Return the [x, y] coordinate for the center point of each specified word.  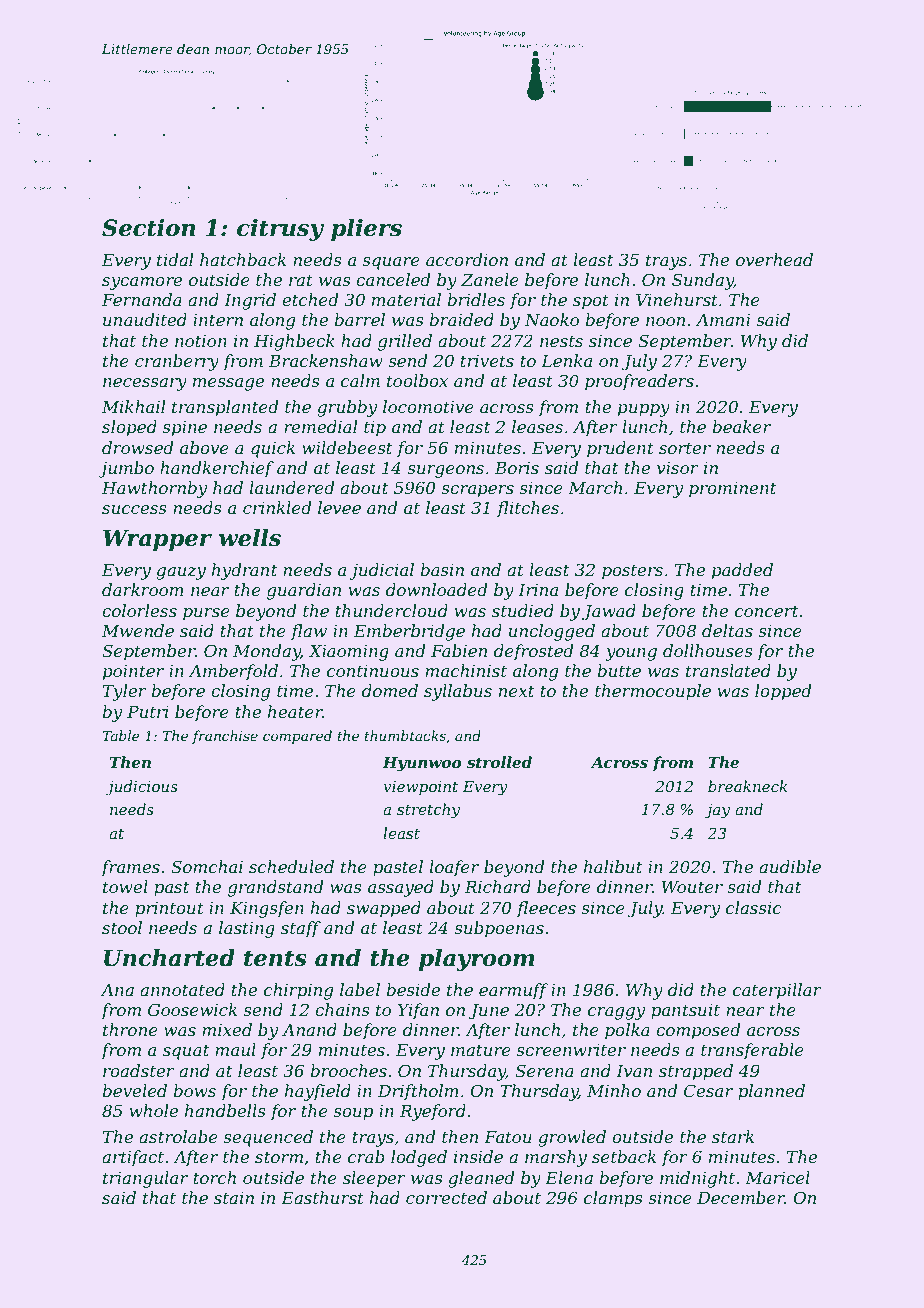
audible [790, 866]
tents [275, 958]
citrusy [280, 230]
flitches [528, 509]
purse [206, 614]
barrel [359, 319]
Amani [723, 320]
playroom [477, 960]
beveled [134, 1090]
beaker [741, 426]
